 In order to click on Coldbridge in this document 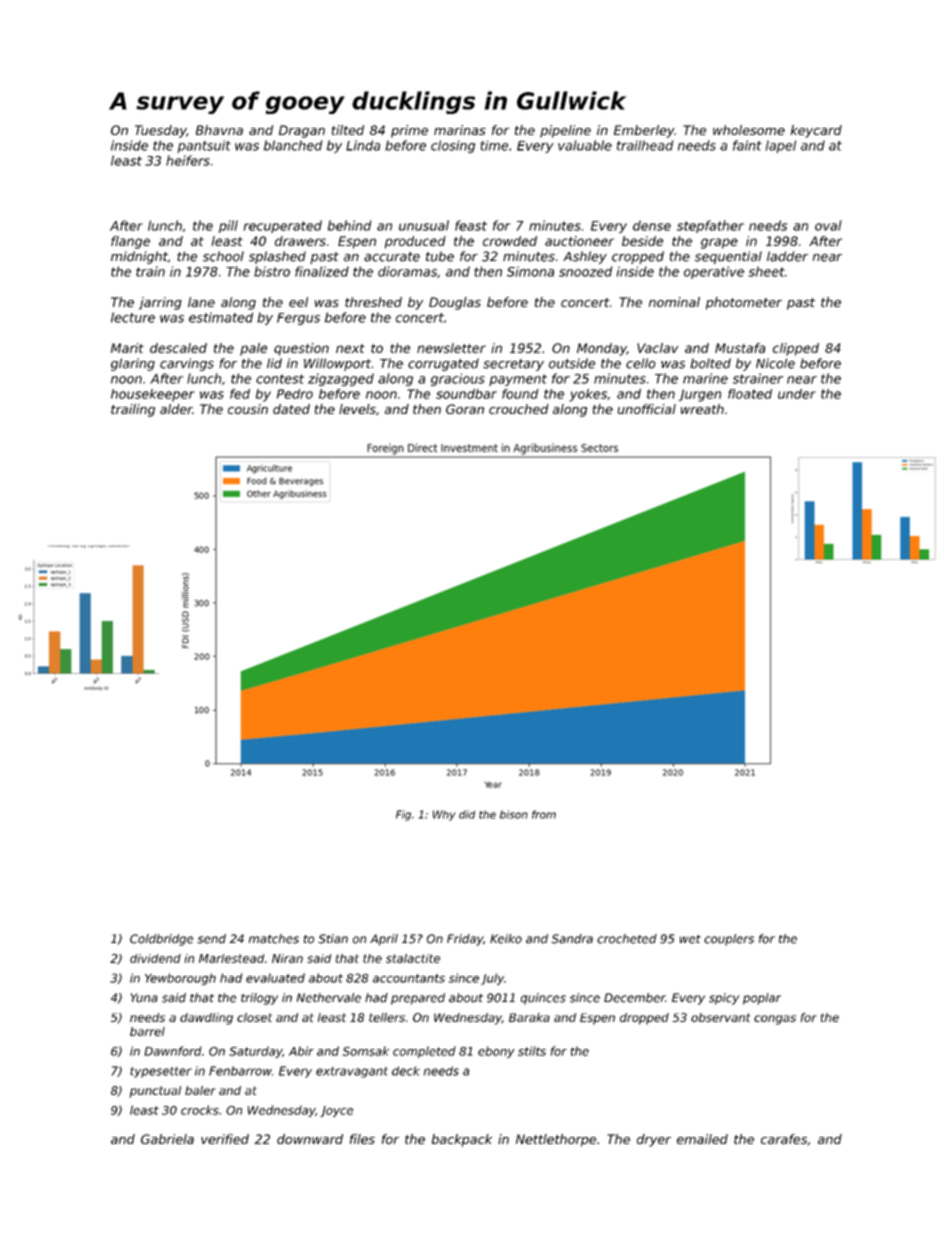, I will do `click(161, 940)`.
